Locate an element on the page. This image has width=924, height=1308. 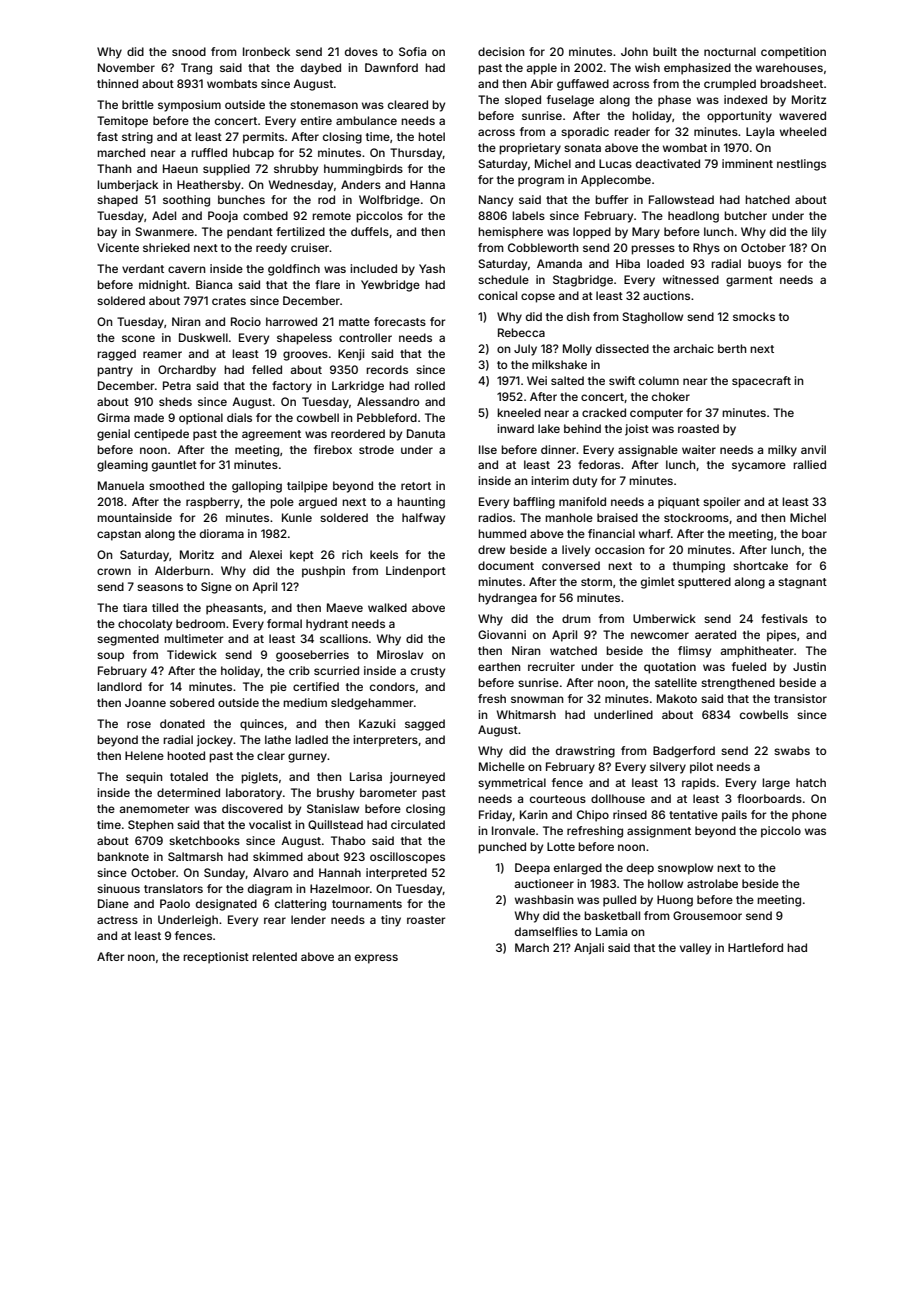
waiter is located at coordinates (699, 449).
